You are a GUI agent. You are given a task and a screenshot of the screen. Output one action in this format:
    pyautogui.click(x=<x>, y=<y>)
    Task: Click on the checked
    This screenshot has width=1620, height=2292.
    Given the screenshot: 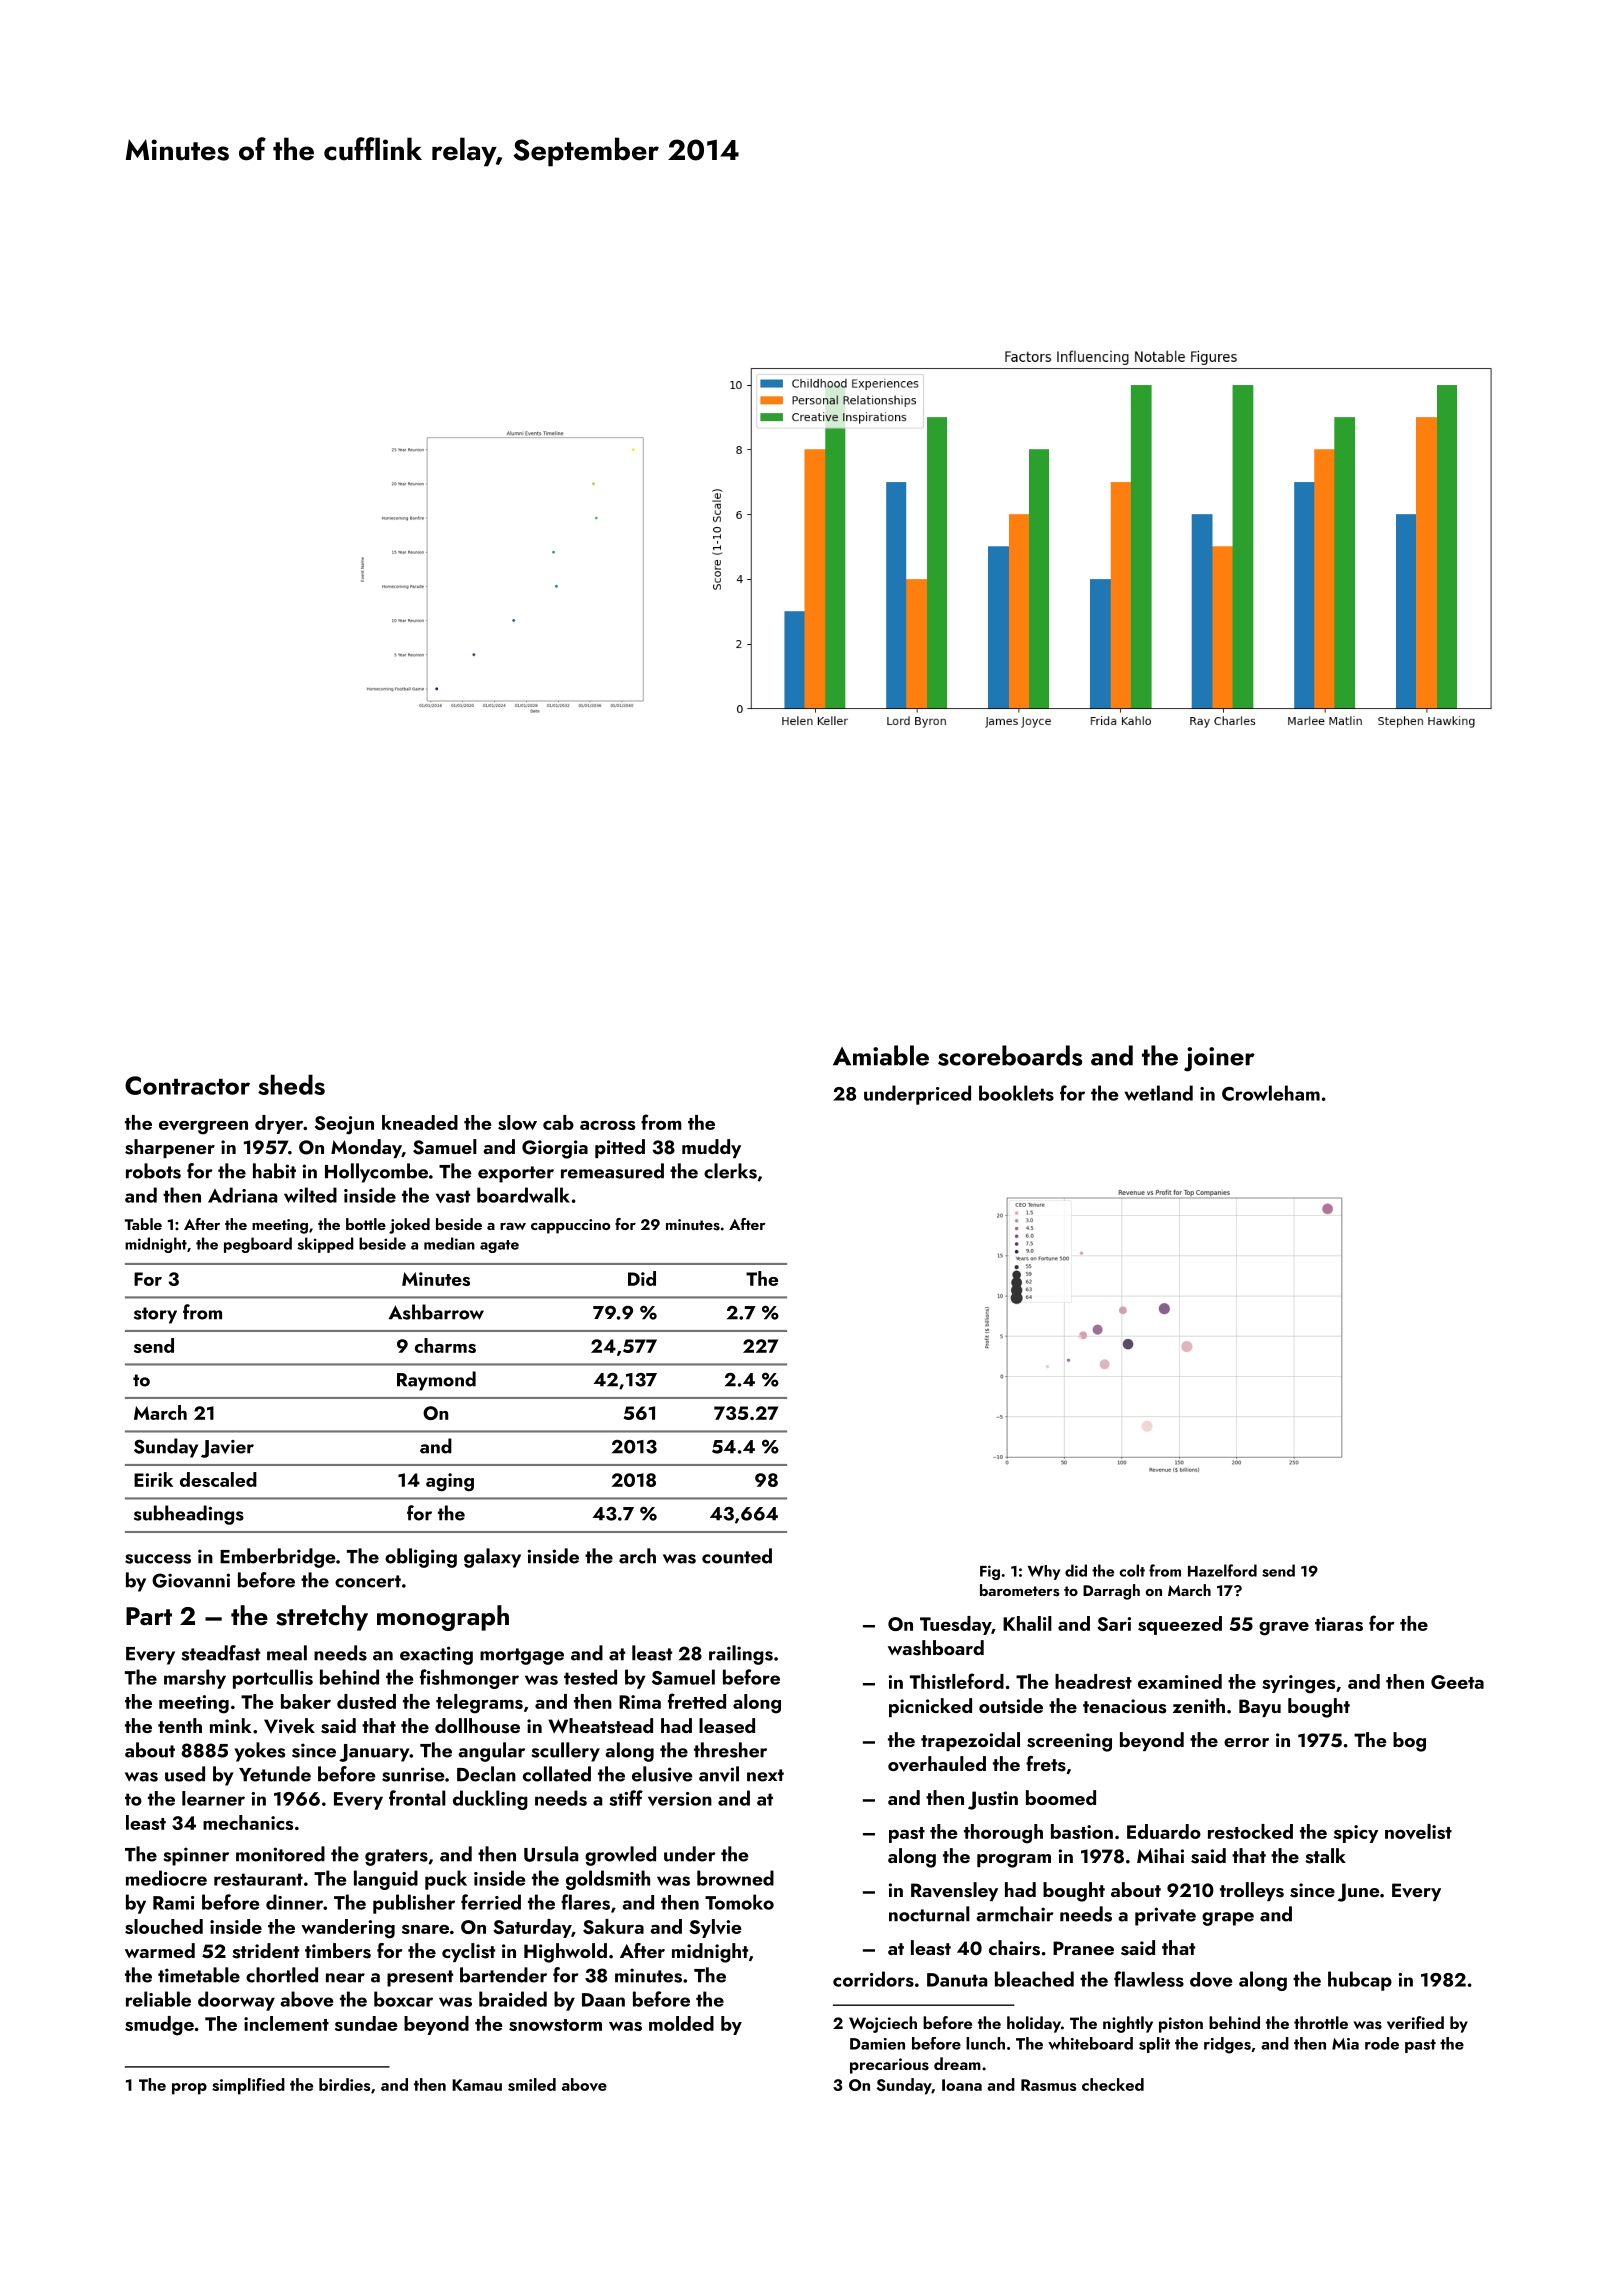 What is the action you would take?
    pyautogui.click(x=1113, y=2084)
